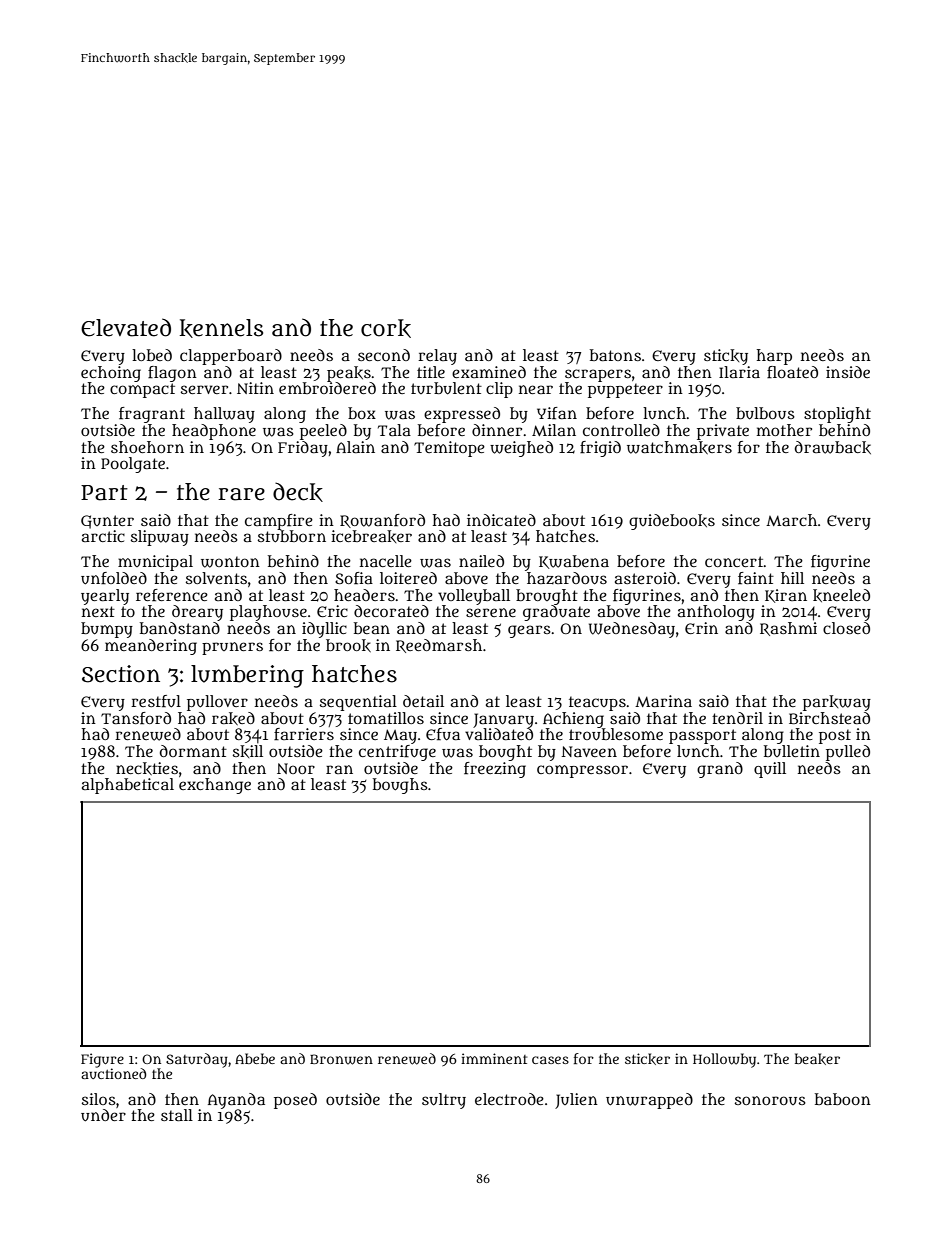 The width and height of the document is (952, 1233). Describe the element at coordinates (495, 770) in the document. I see `freezing` at that location.
